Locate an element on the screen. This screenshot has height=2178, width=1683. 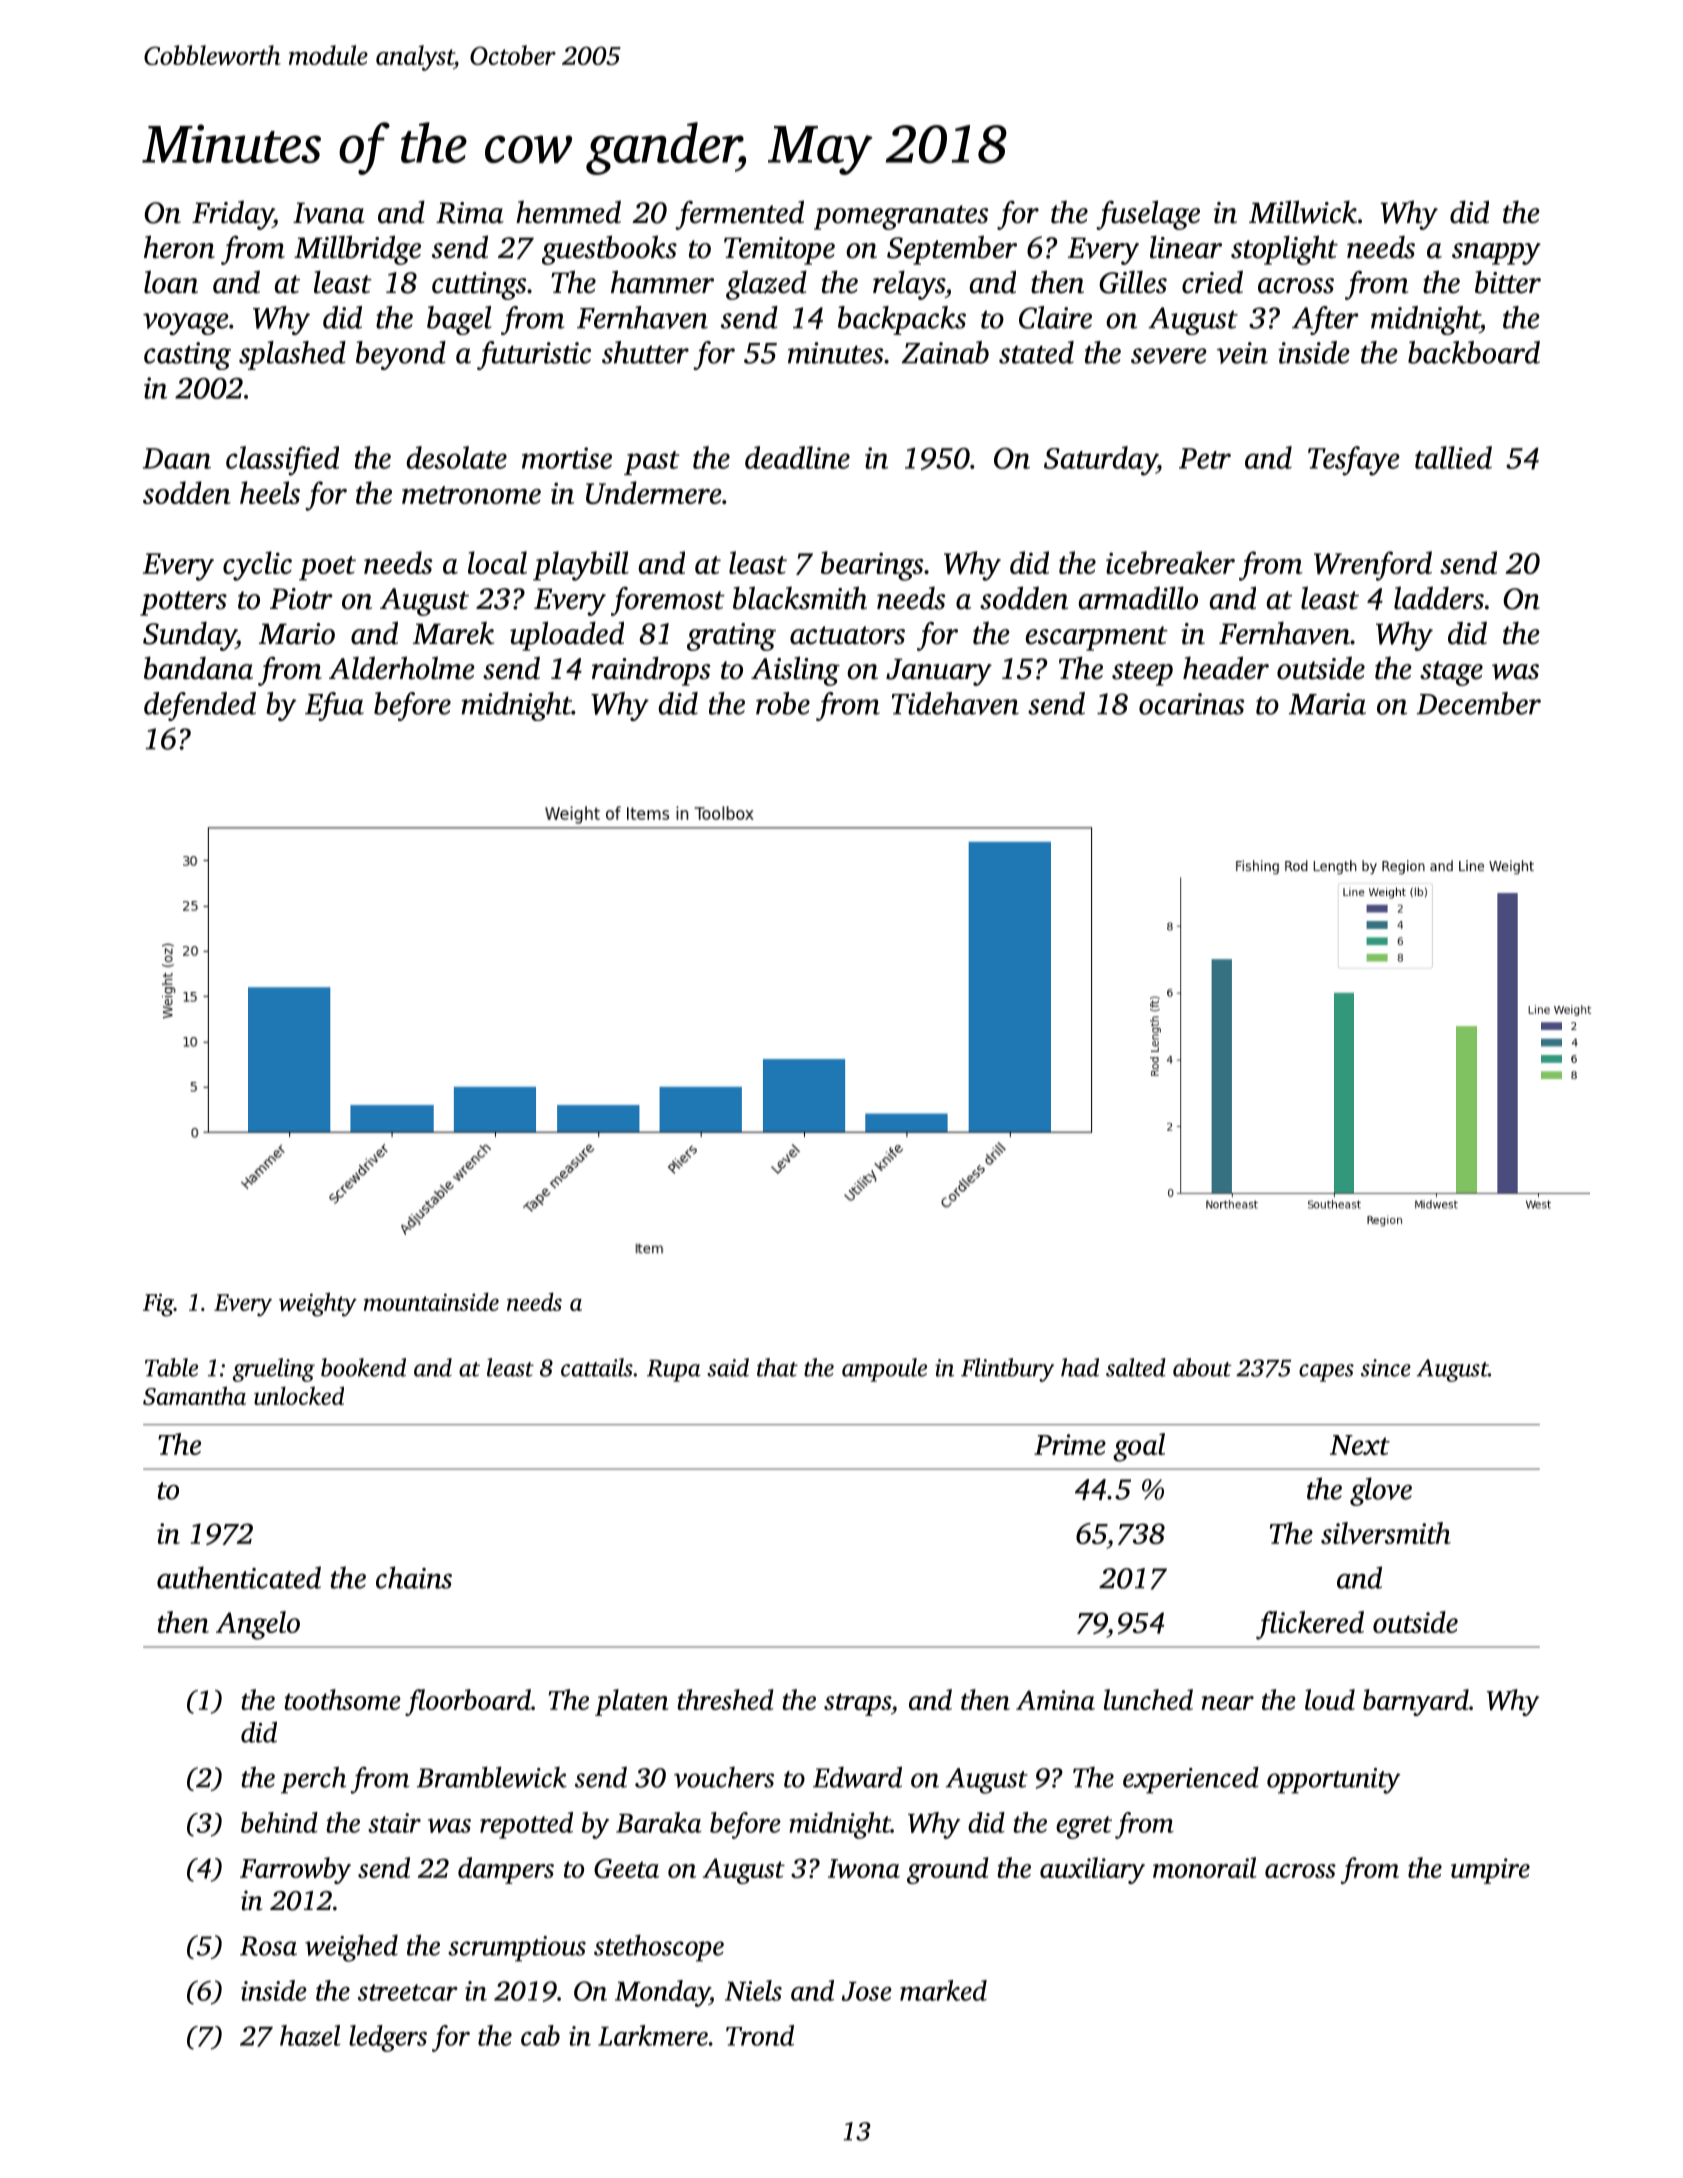
Larkmere is located at coordinates (653, 2035).
